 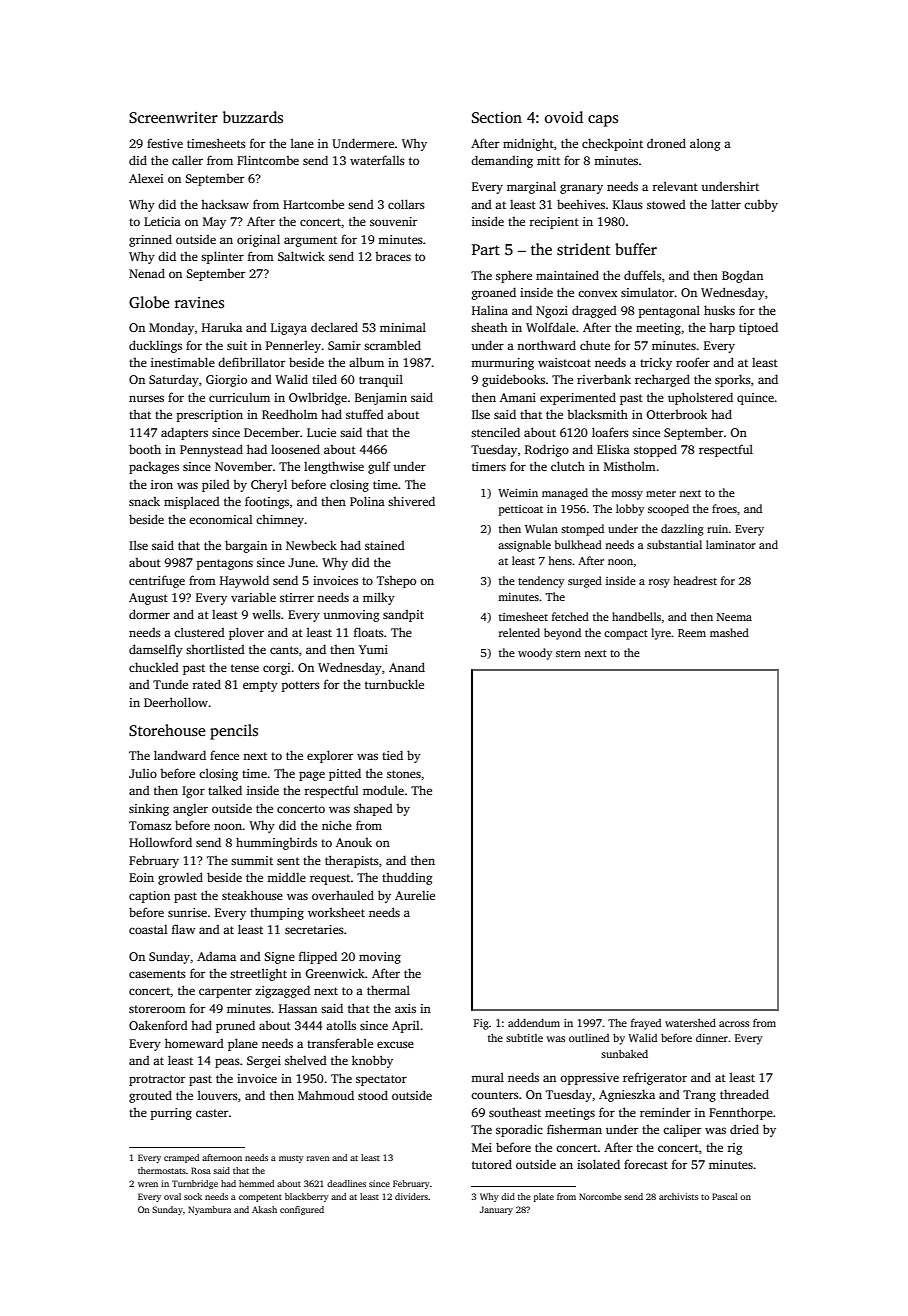 I want to click on across, so click(x=734, y=1024).
